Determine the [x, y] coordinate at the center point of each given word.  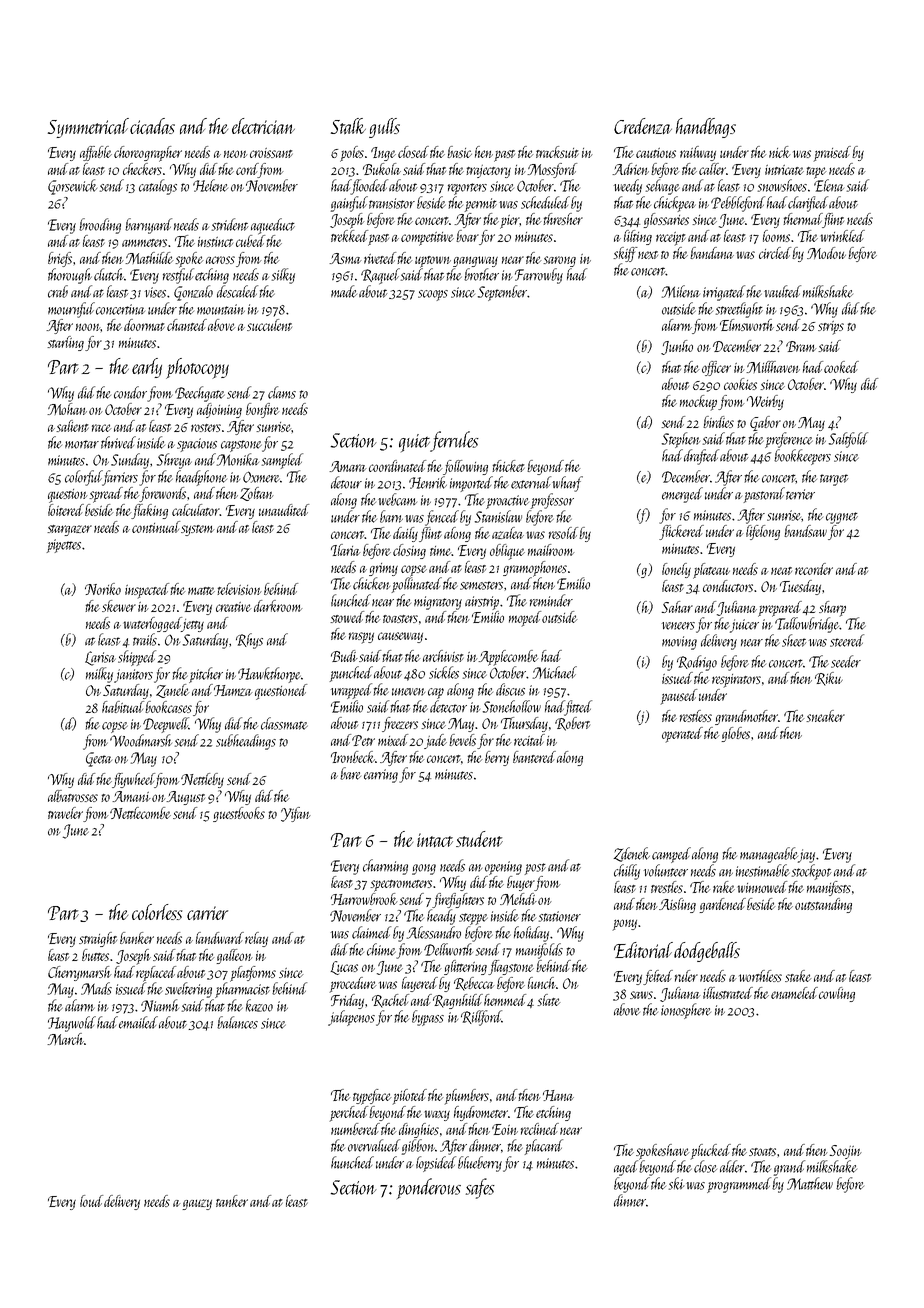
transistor [392, 203]
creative [234, 607]
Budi [344, 656]
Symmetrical [88, 128]
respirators [736, 681]
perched [348, 1114]
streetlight [739, 310]
